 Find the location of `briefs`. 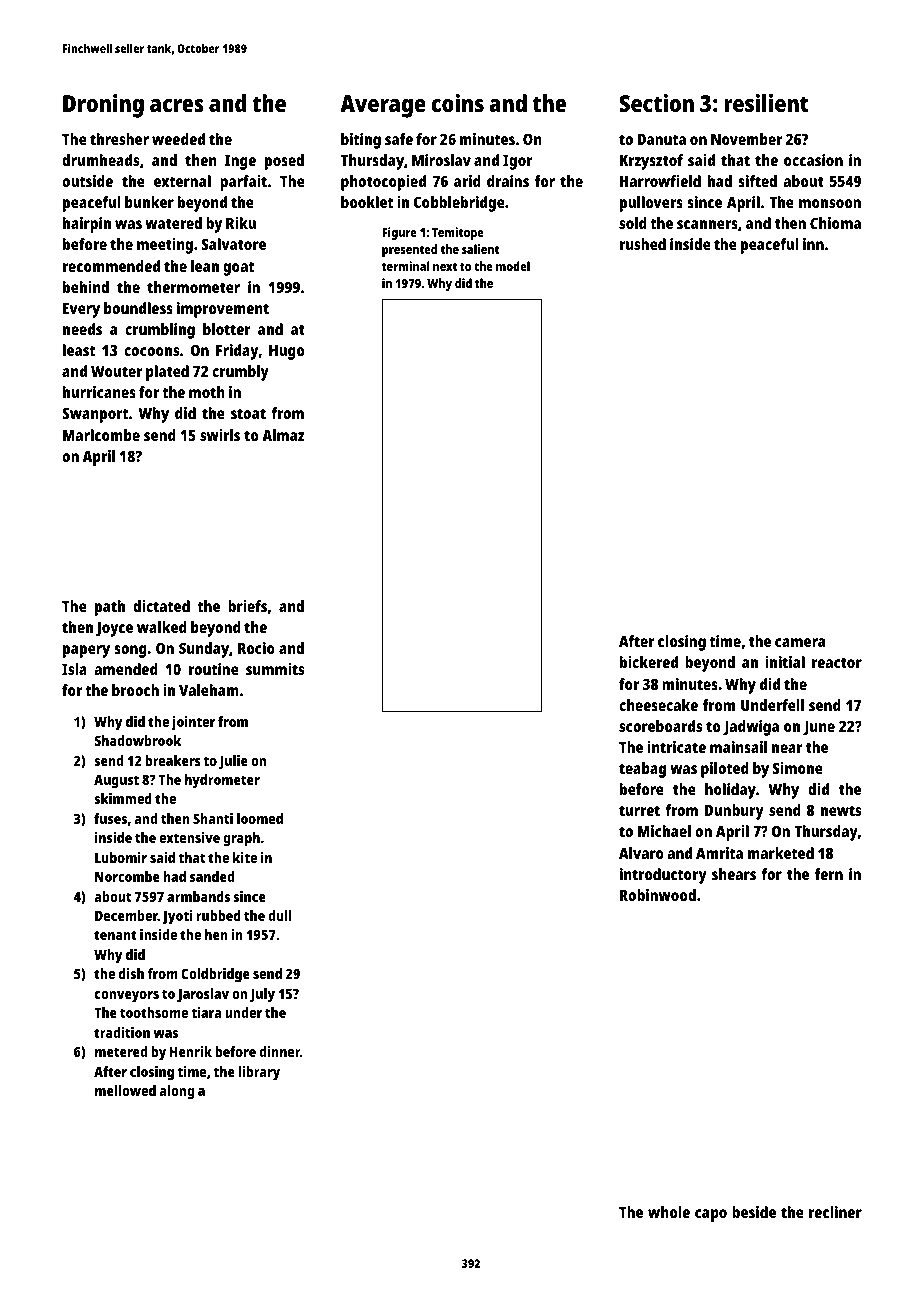

briefs is located at coordinates (247, 606).
